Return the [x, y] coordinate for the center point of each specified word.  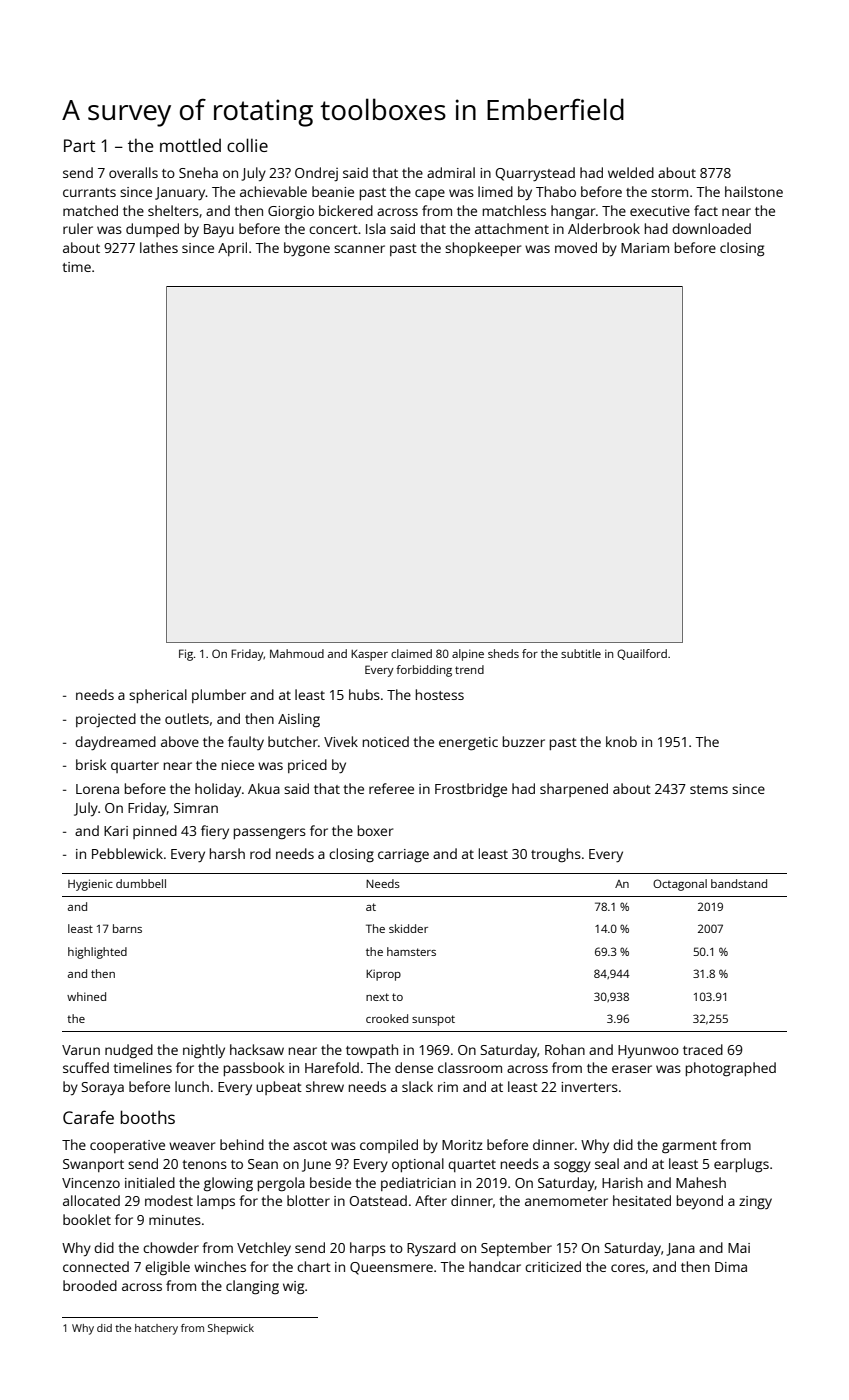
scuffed [86, 1067]
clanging [252, 1287]
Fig [186, 655]
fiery [215, 832]
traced [703, 1049]
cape [430, 194]
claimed [411, 653]
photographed [731, 1069]
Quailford [642, 654]
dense [414, 1067]
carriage [403, 856]
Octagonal [680, 885]
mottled [190, 145]
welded [631, 172]
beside [330, 1182]
